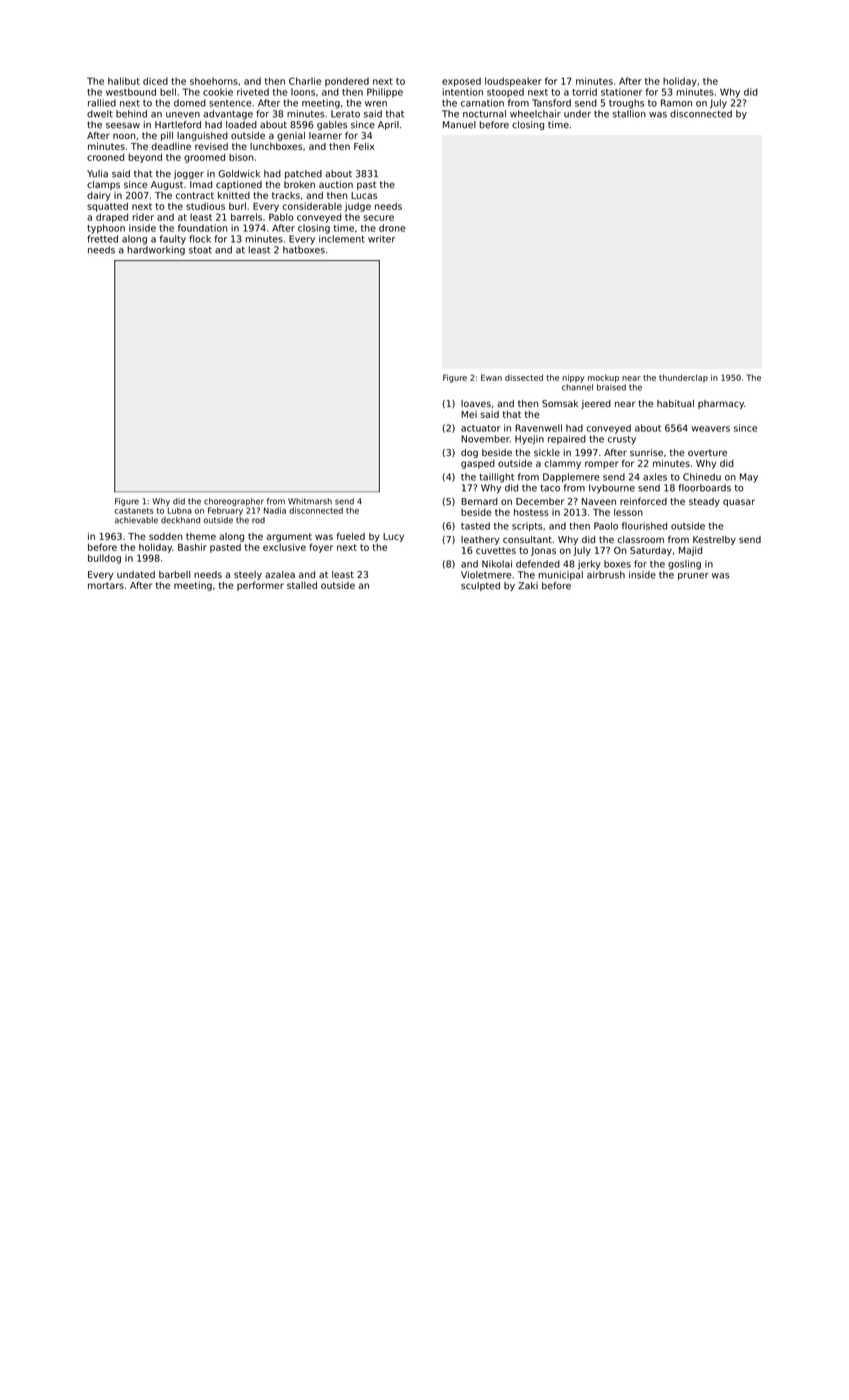 Image resolution: width=849 pixels, height=1400 pixels. I want to click on habitual, so click(675, 403).
